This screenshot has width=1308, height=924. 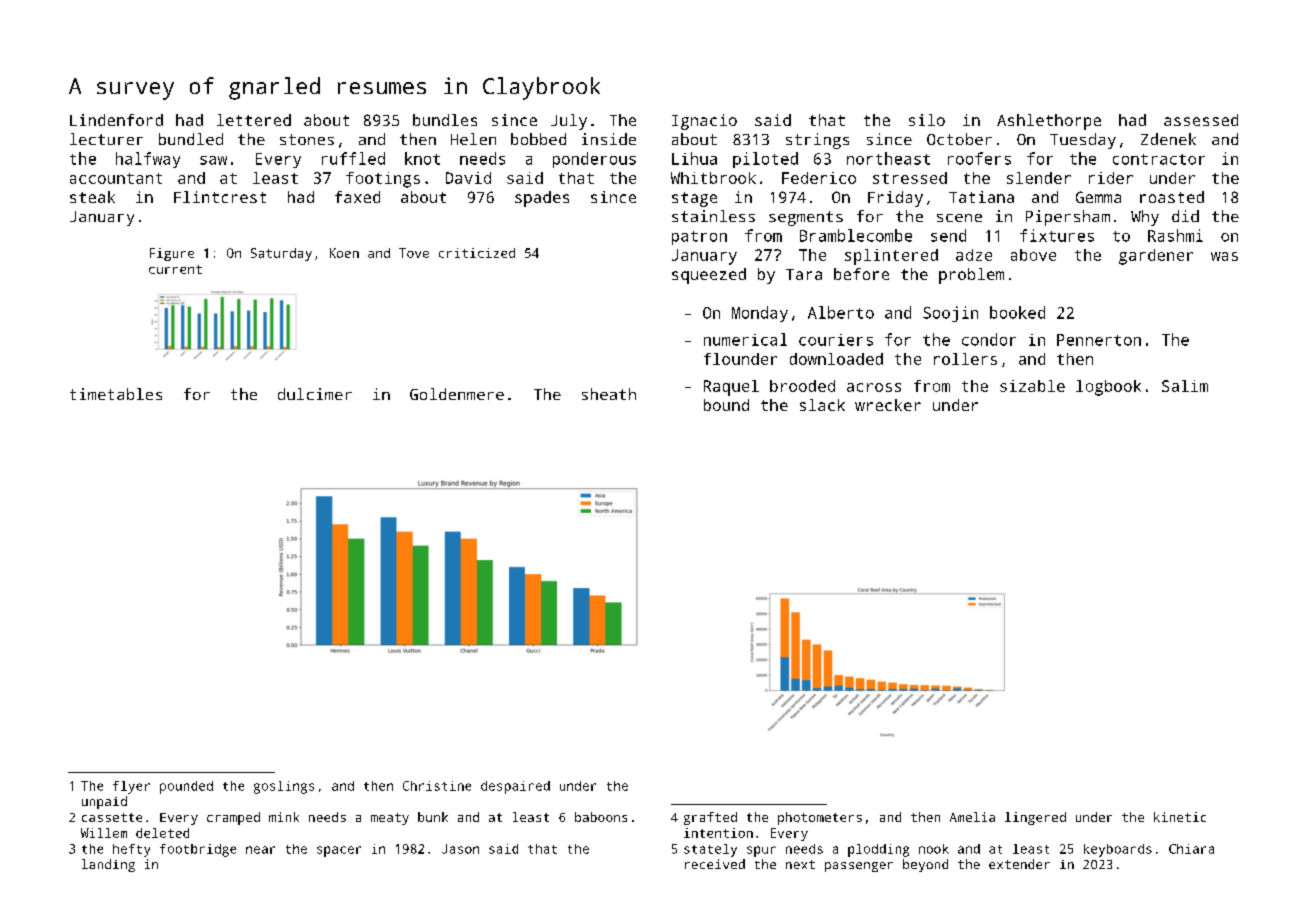 What do you see at coordinates (1180, 817) in the screenshot?
I see `kinetic` at bounding box center [1180, 817].
